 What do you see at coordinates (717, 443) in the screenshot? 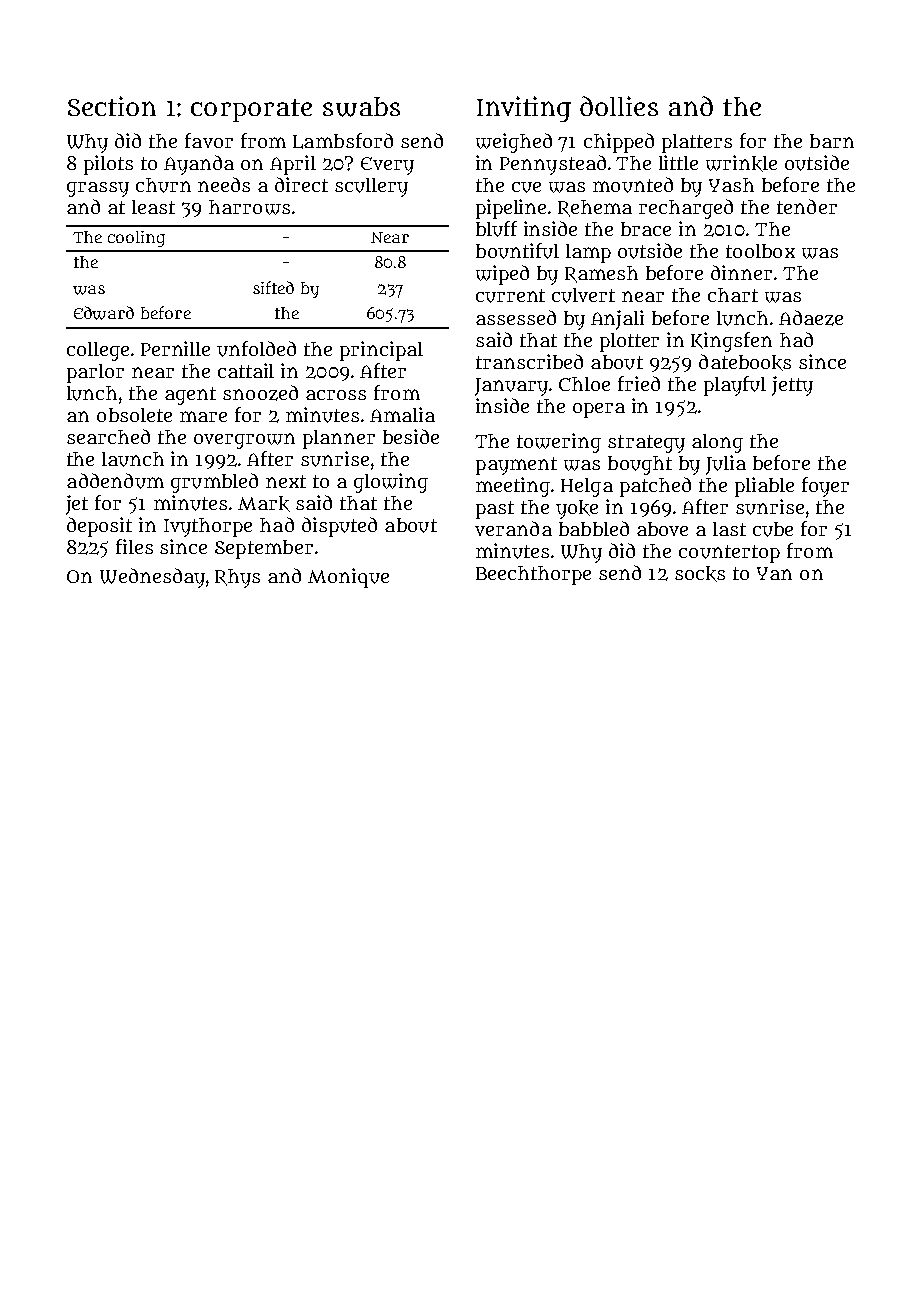
I see `along` at bounding box center [717, 443].
